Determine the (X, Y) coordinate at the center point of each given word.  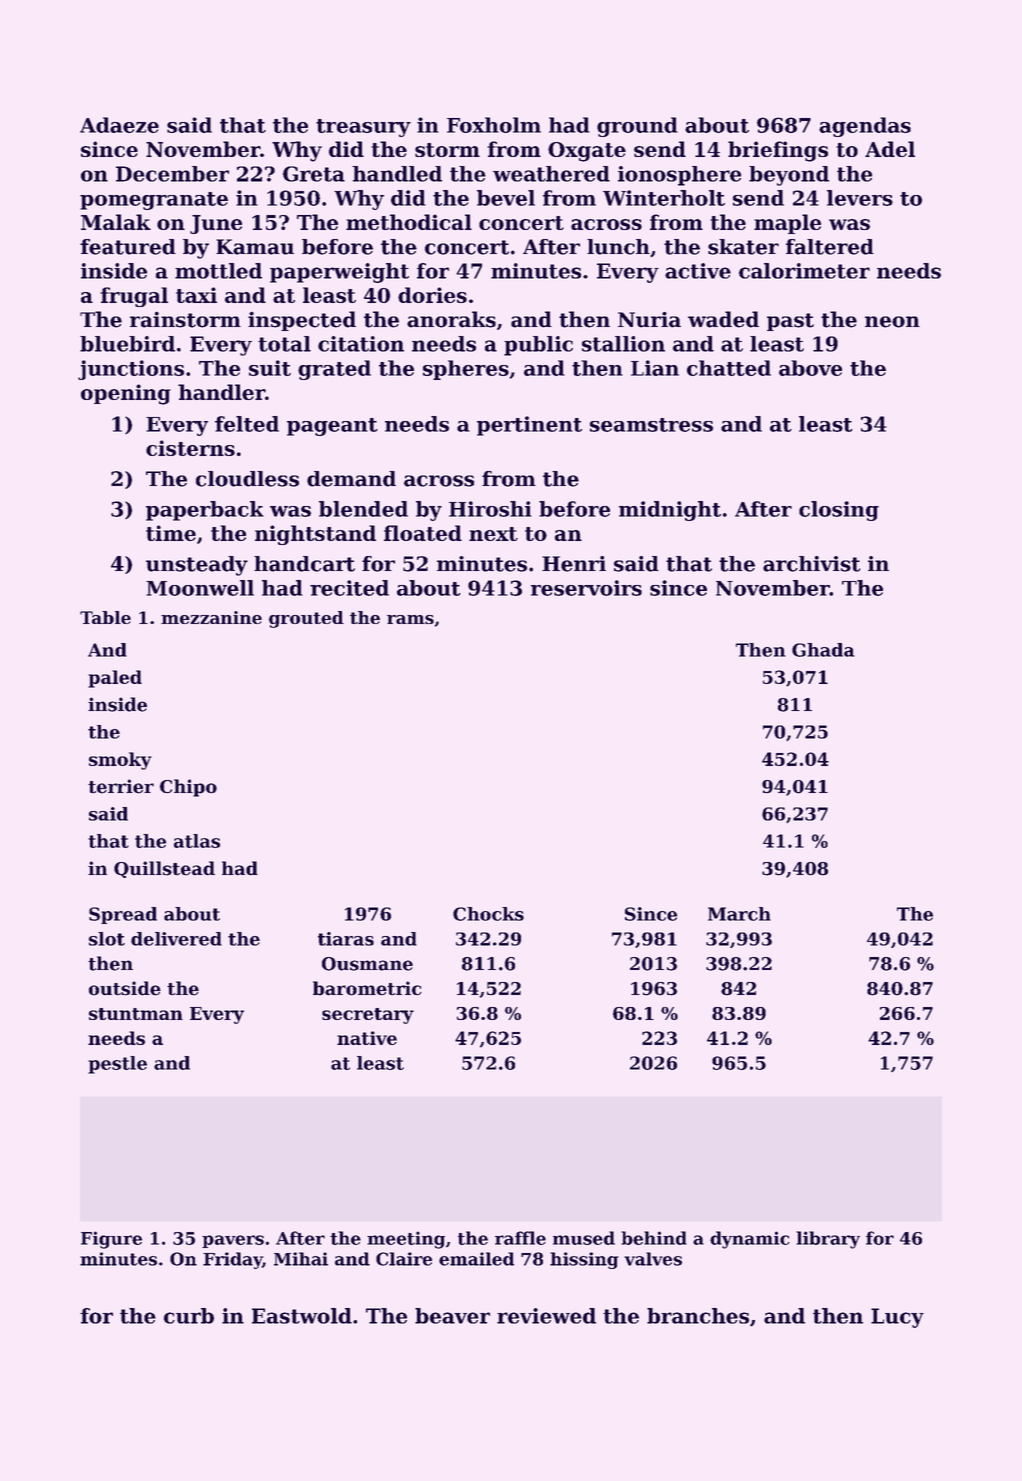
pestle (117, 1065)
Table (105, 617)
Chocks (488, 914)
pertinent (529, 426)
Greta (314, 174)
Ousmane (367, 964)
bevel (506, 198)
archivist (811, 564)
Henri (574, 564)
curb (189, 1316)
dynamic (750, 1240)
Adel (890, 149)
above (810, 368)
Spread (123, 915)
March (739, 914)
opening (126, 394)
